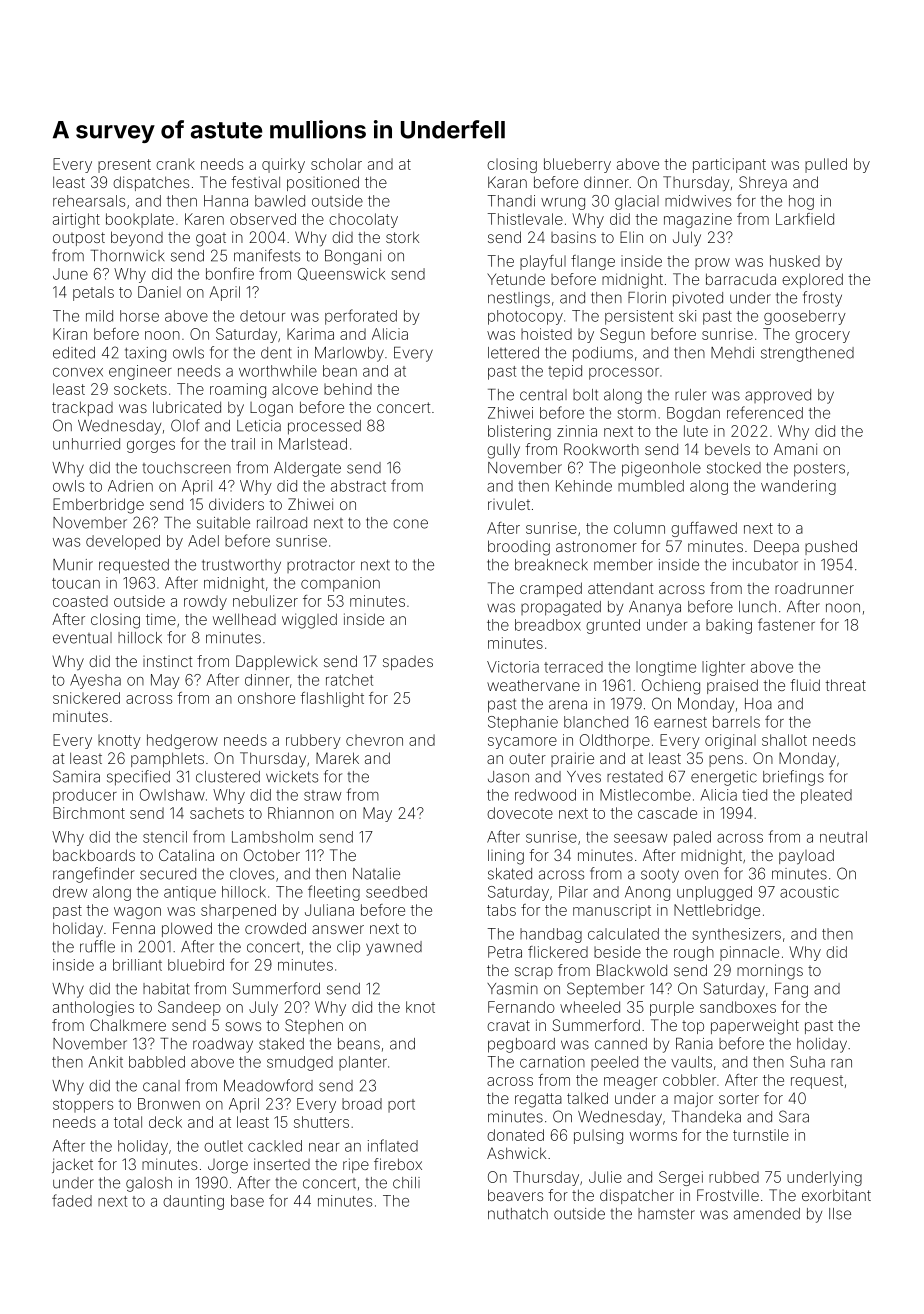  Describe the element at coordinates (189, 1008) in the document. I see `Sandeep` at that location.
